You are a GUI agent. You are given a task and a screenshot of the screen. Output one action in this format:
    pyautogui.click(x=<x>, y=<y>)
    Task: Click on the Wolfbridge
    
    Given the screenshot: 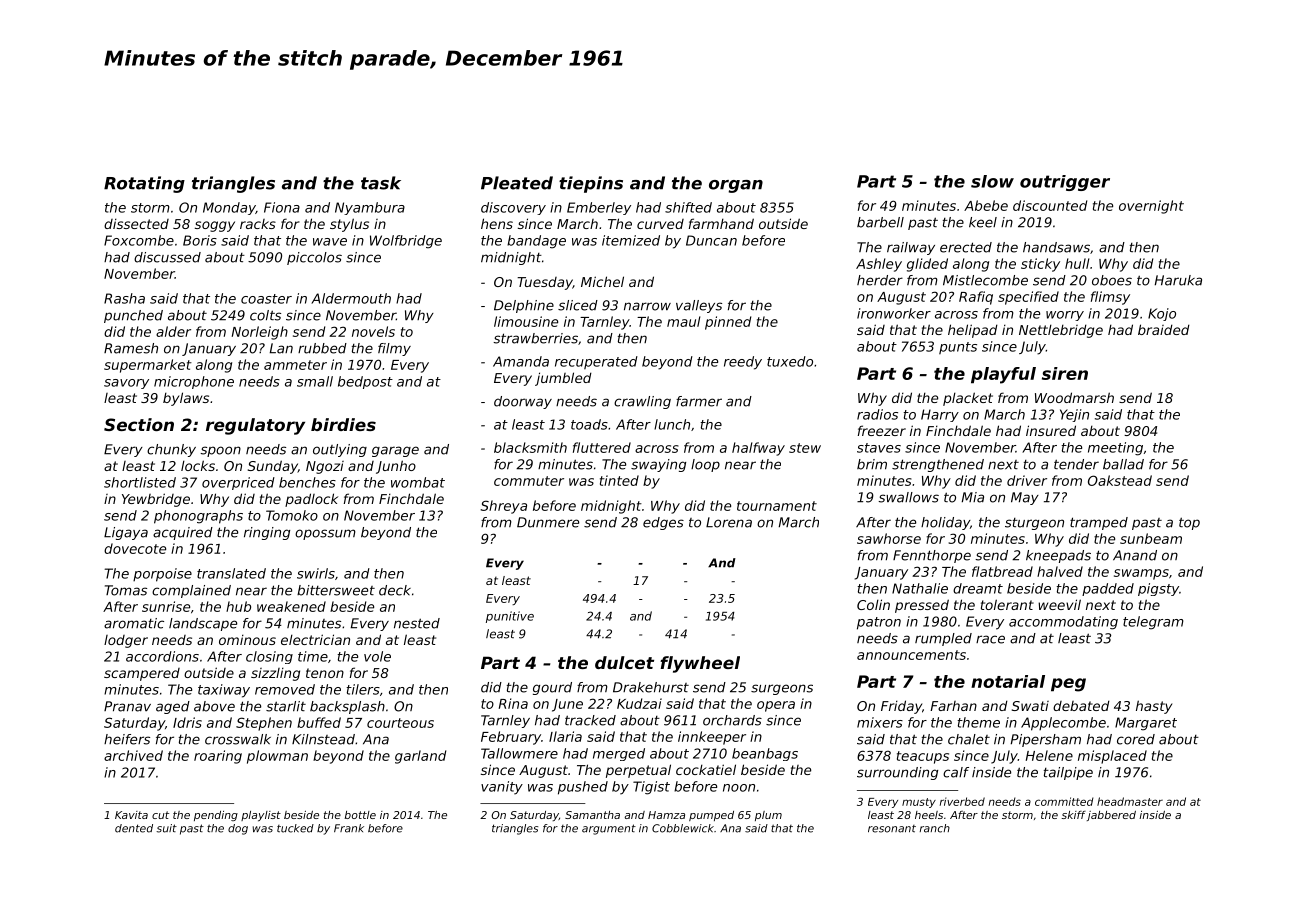 What is the action you would take?
    pyautogui.click(x=406, y=242)
